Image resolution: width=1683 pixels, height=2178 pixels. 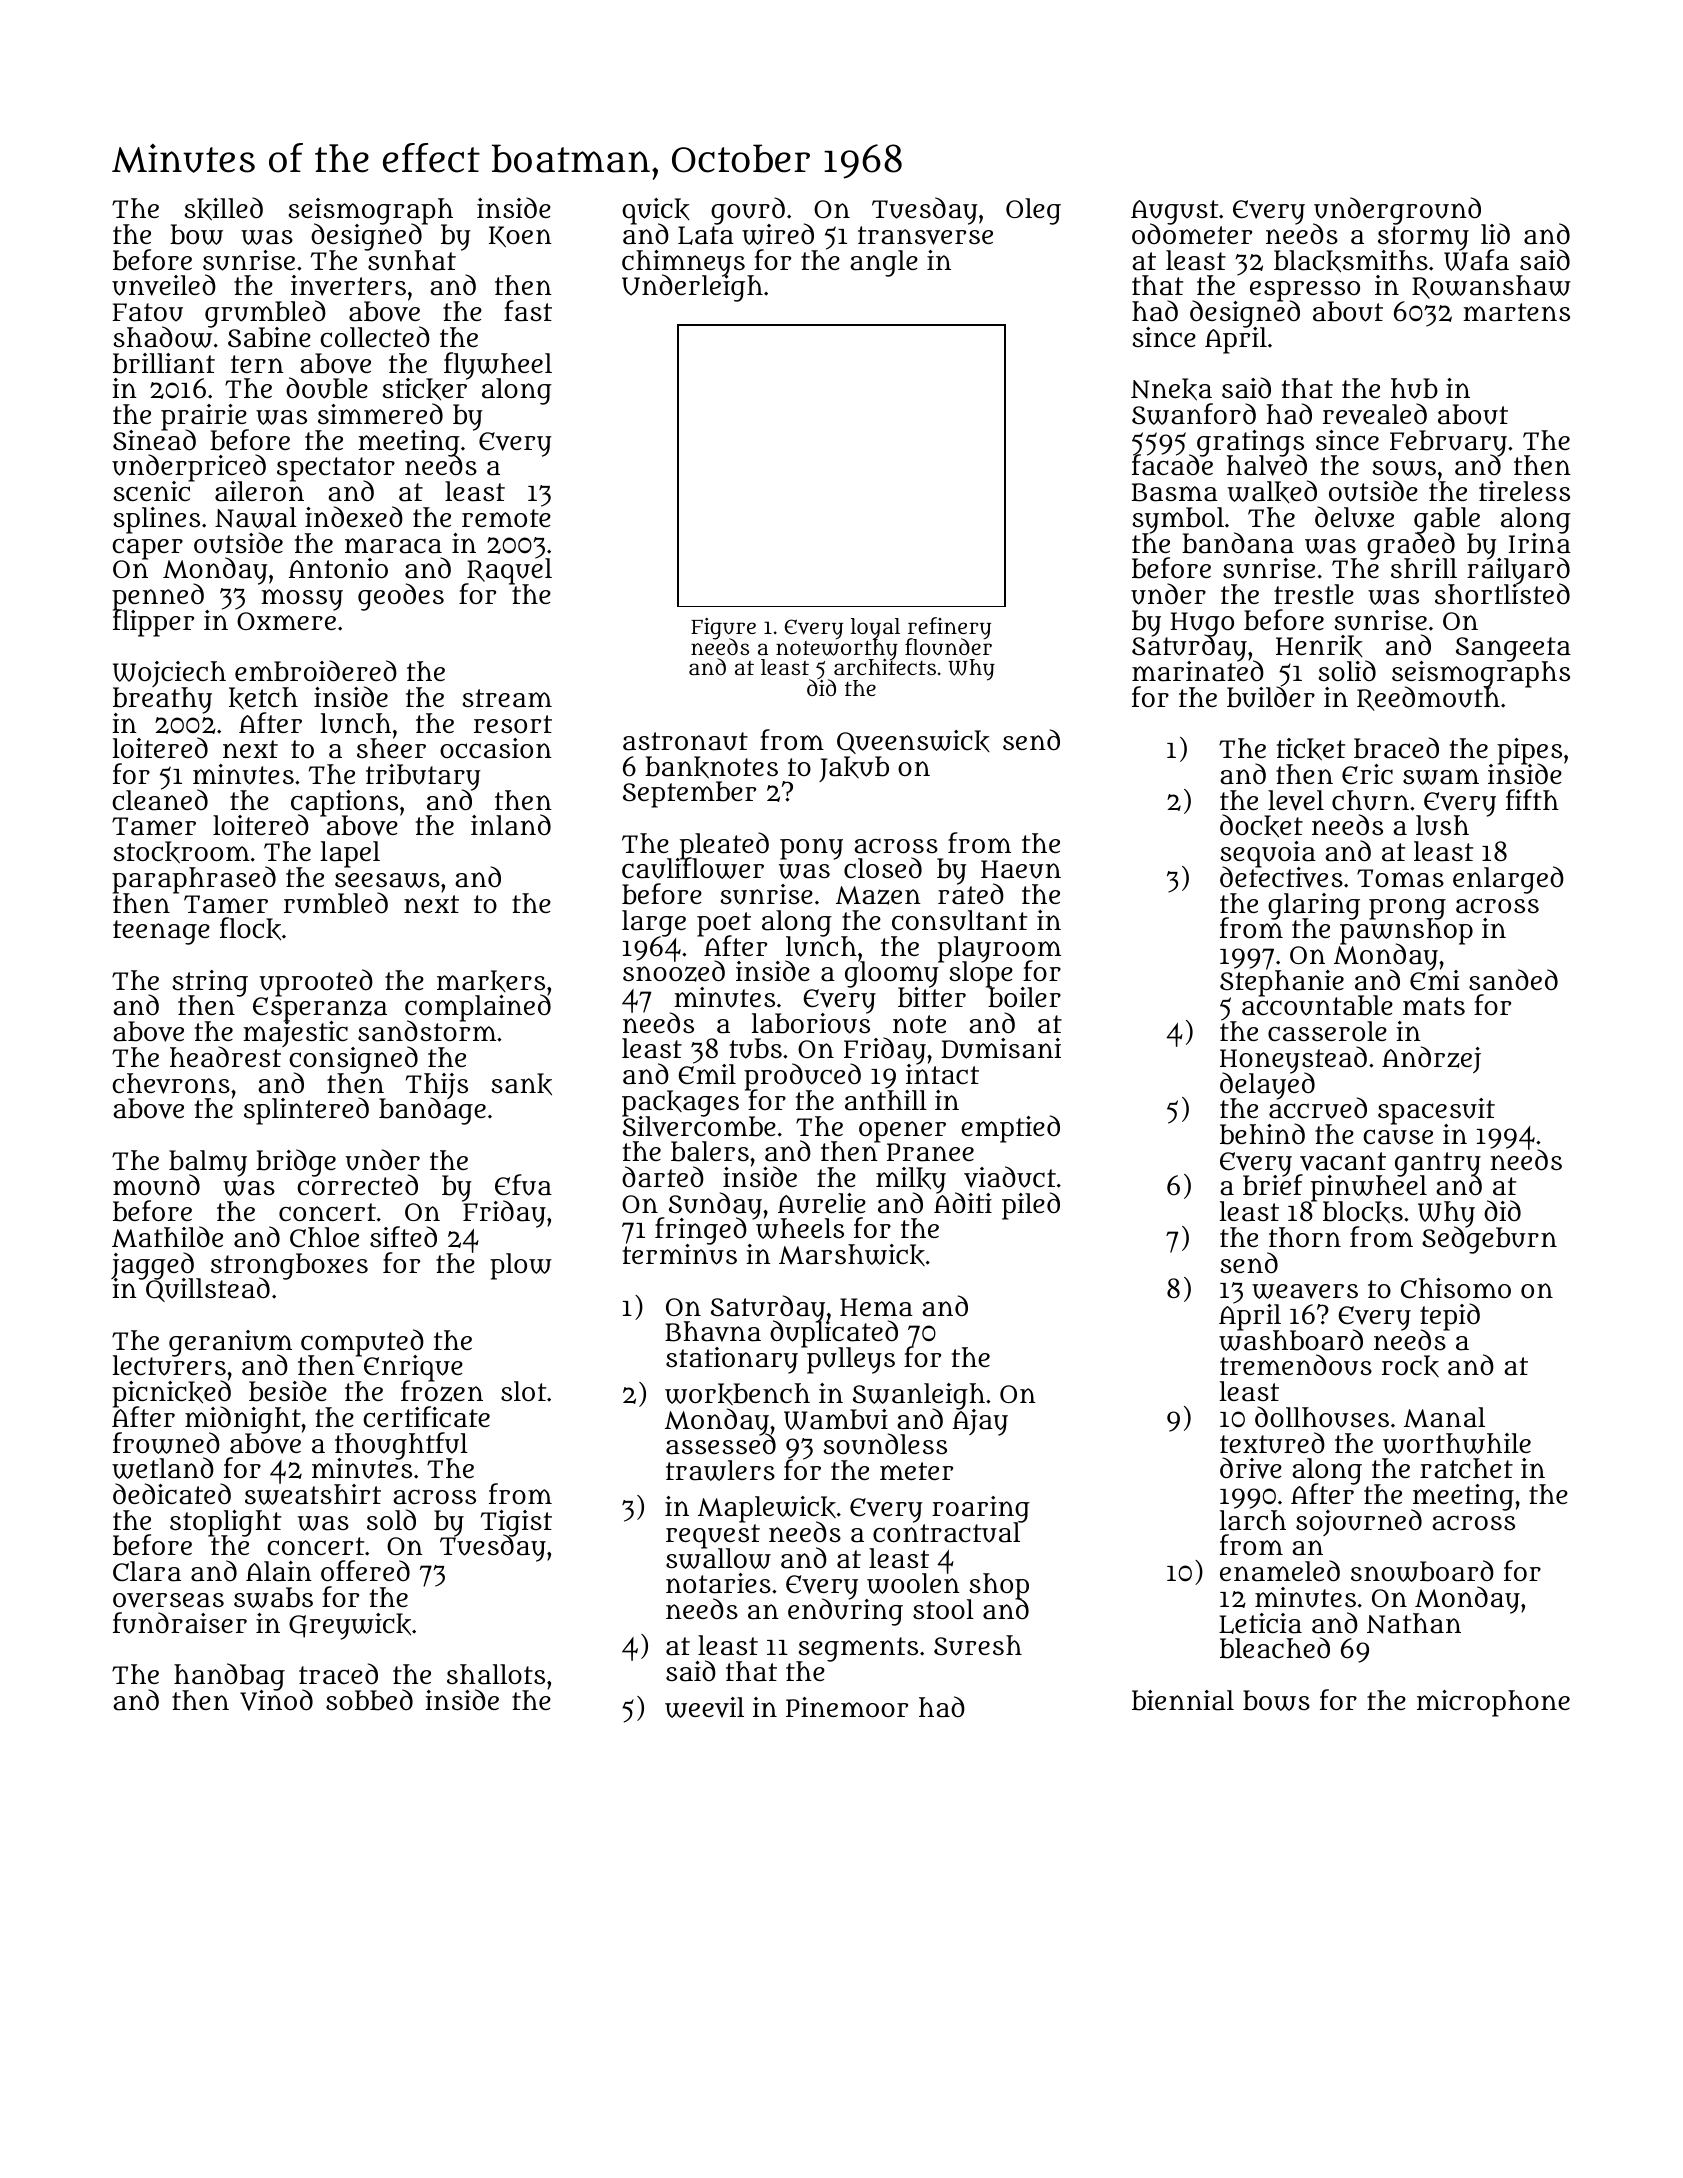 I want to click on level, so click(x=1296, y=800).
